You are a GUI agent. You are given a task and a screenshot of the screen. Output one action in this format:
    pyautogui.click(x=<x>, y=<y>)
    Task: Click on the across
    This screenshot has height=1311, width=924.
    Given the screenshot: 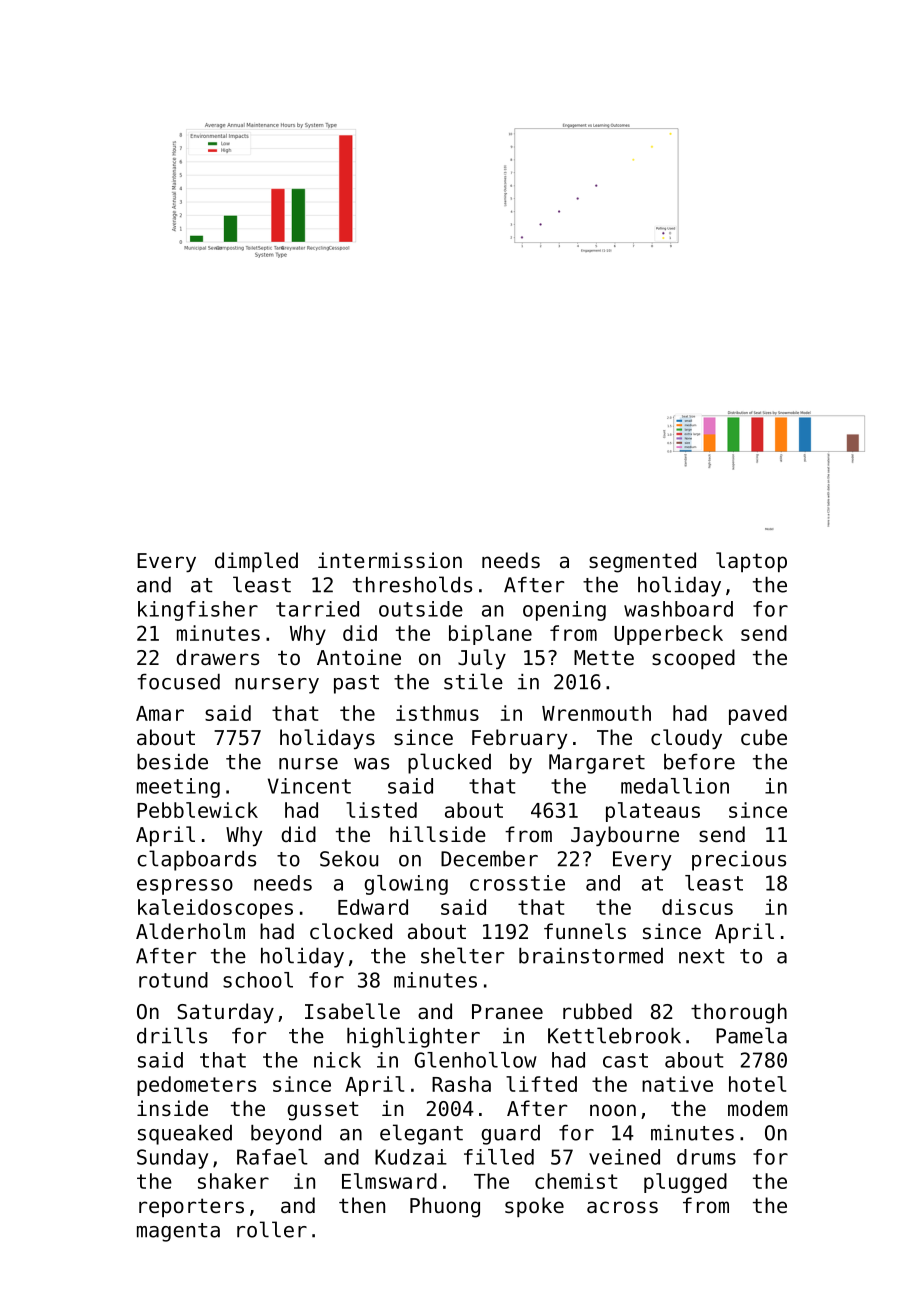 What is the action you would take?
    pyautogui.click(x=622, y=1207)
